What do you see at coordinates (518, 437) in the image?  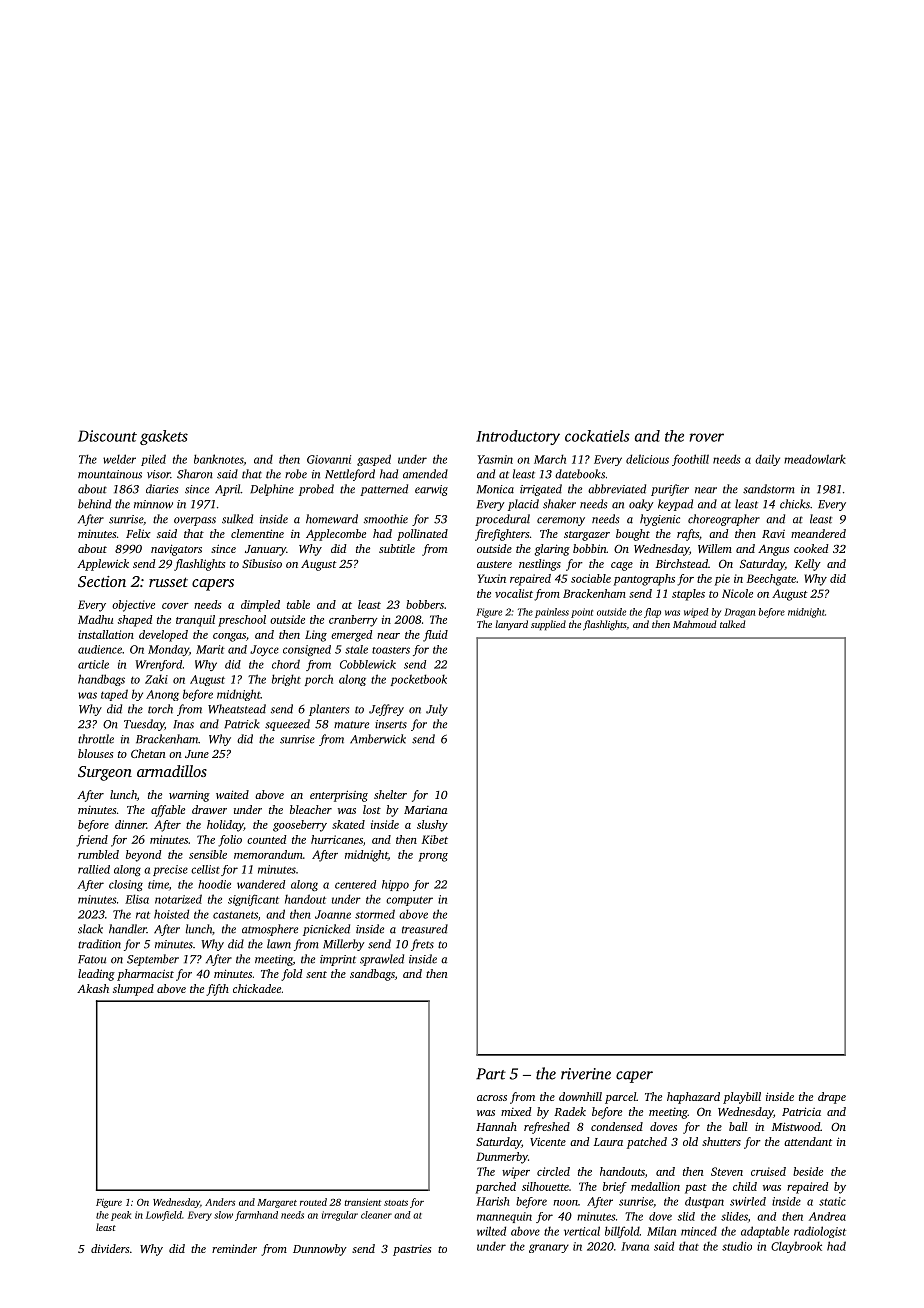 I see `Introductory` at bounding box center [518, 437].
